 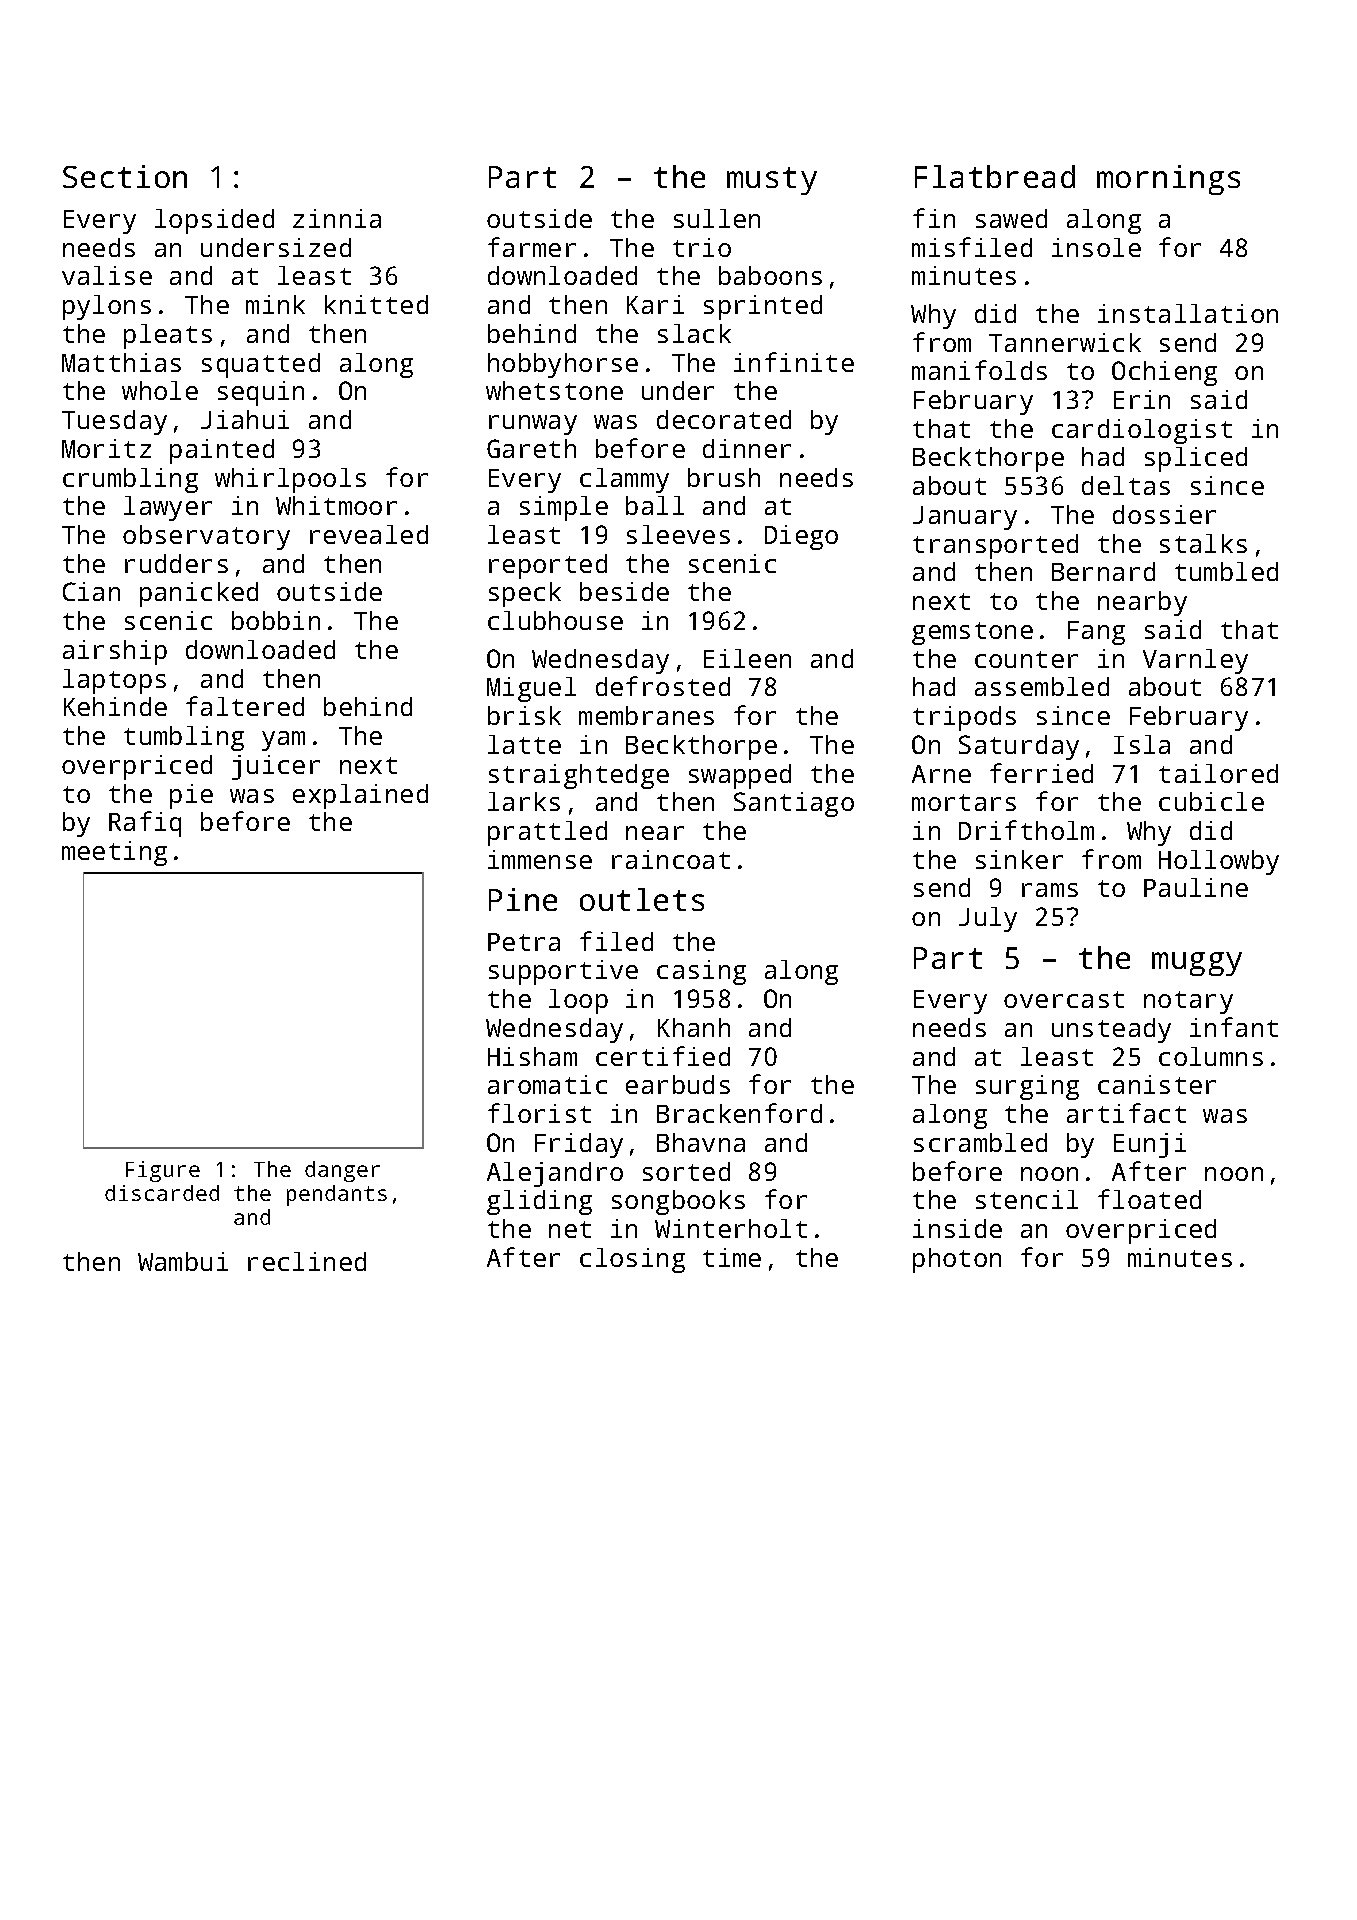 I want to click on Figure, so click(x=163, y=1171).
